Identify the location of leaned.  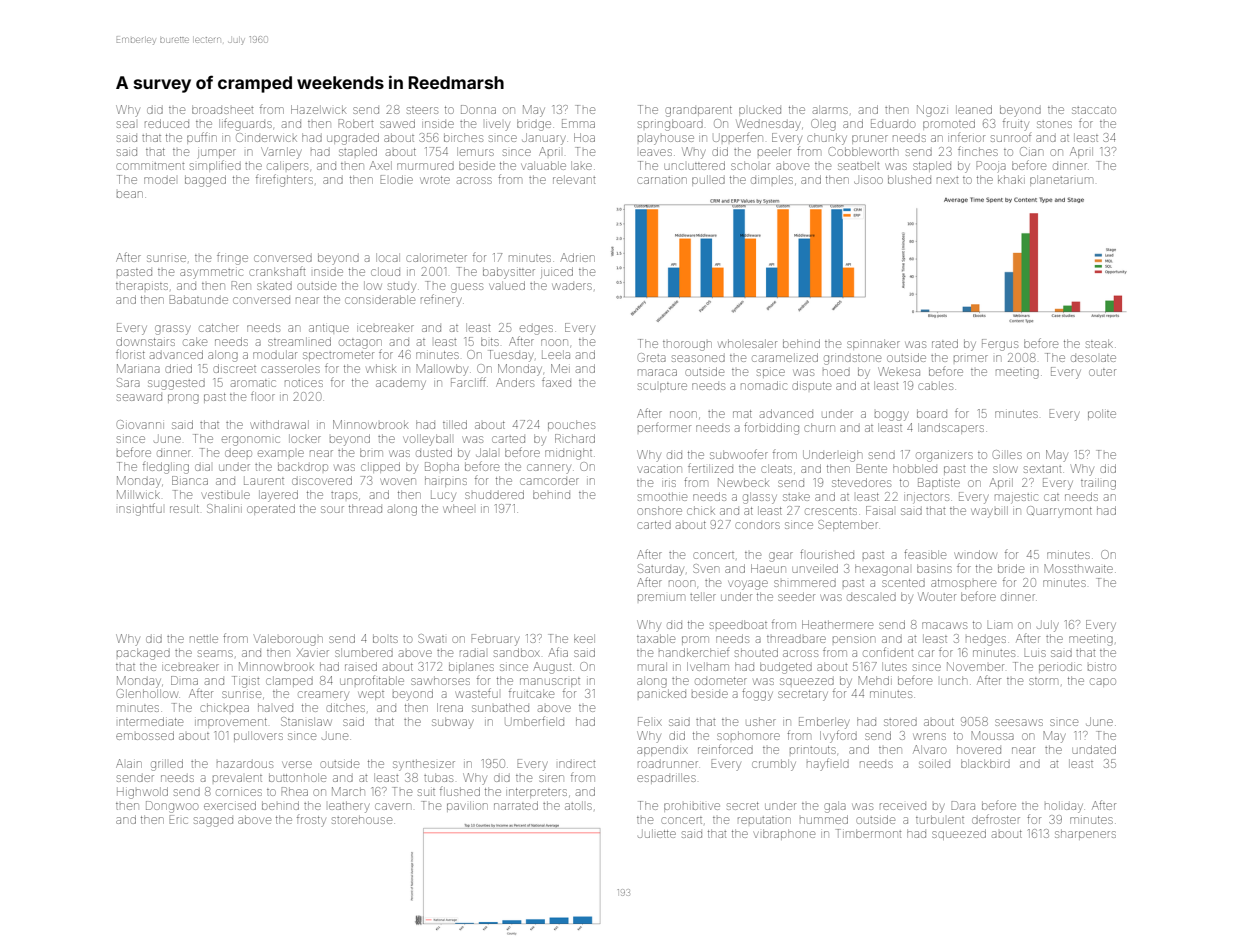
(974, 109).
